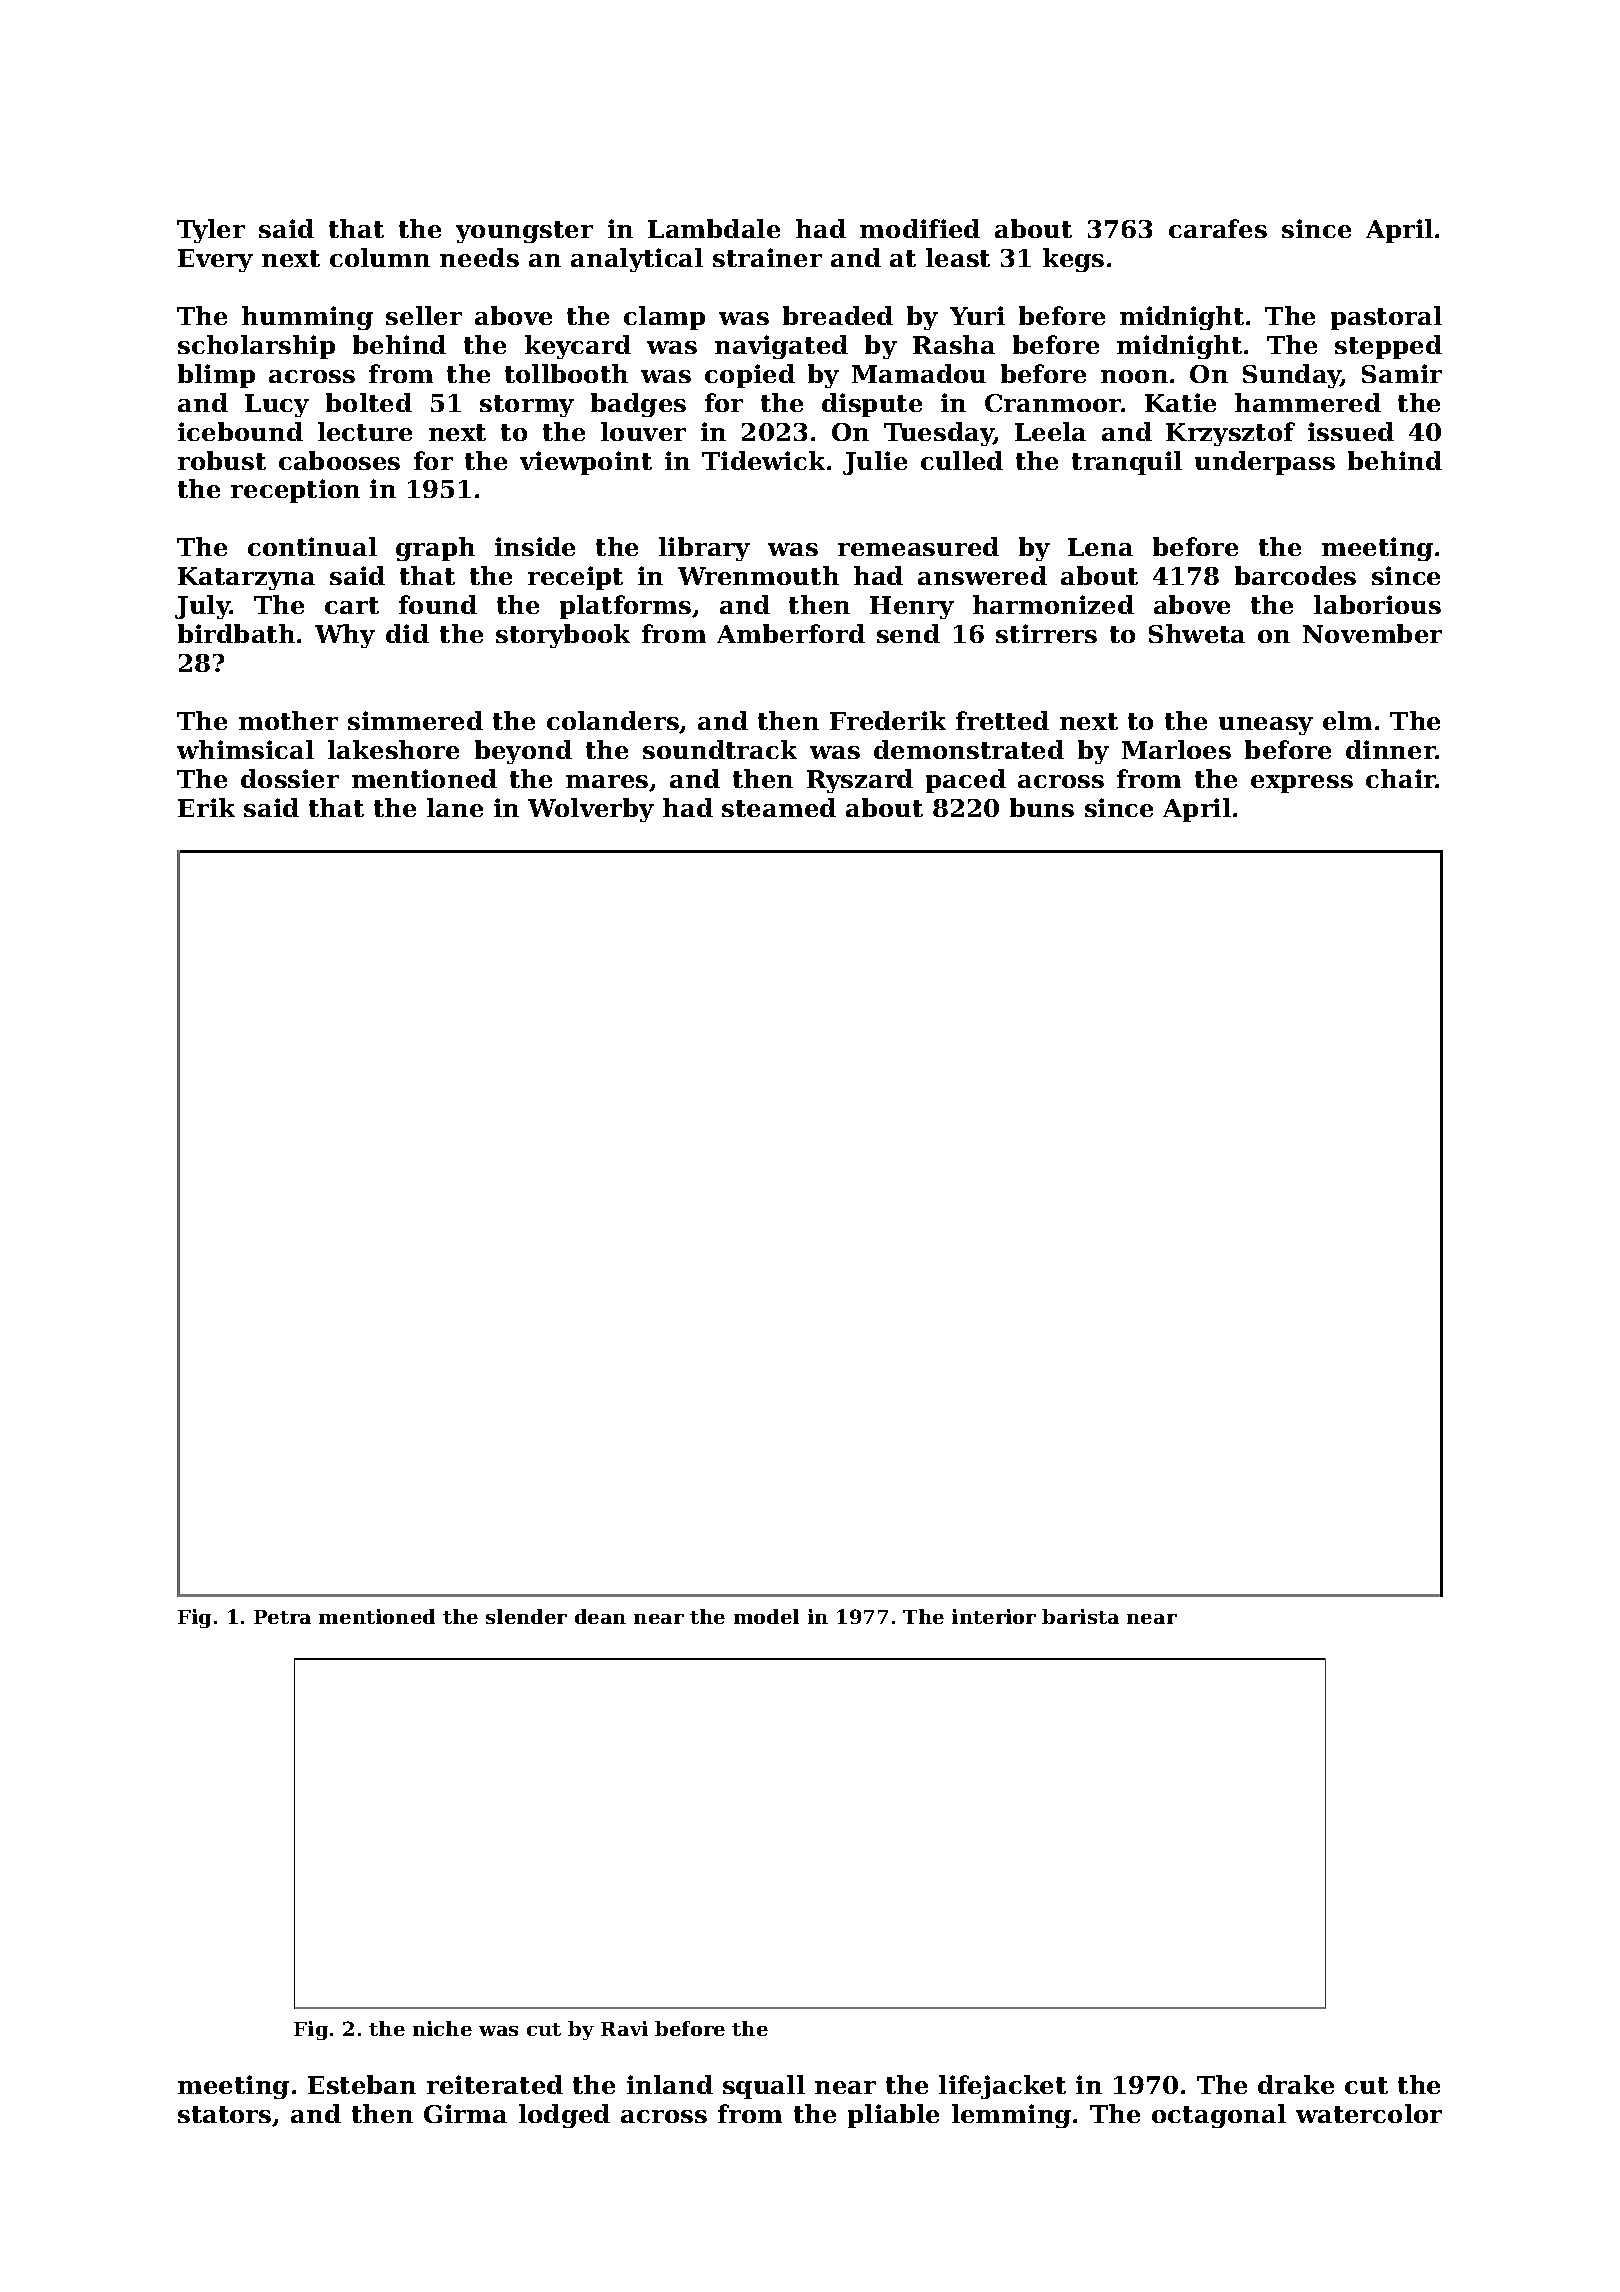 This image has width=1620, height=2292. Describe the element at coordinates (1302, 784) in the image. I see `express` at that location.
